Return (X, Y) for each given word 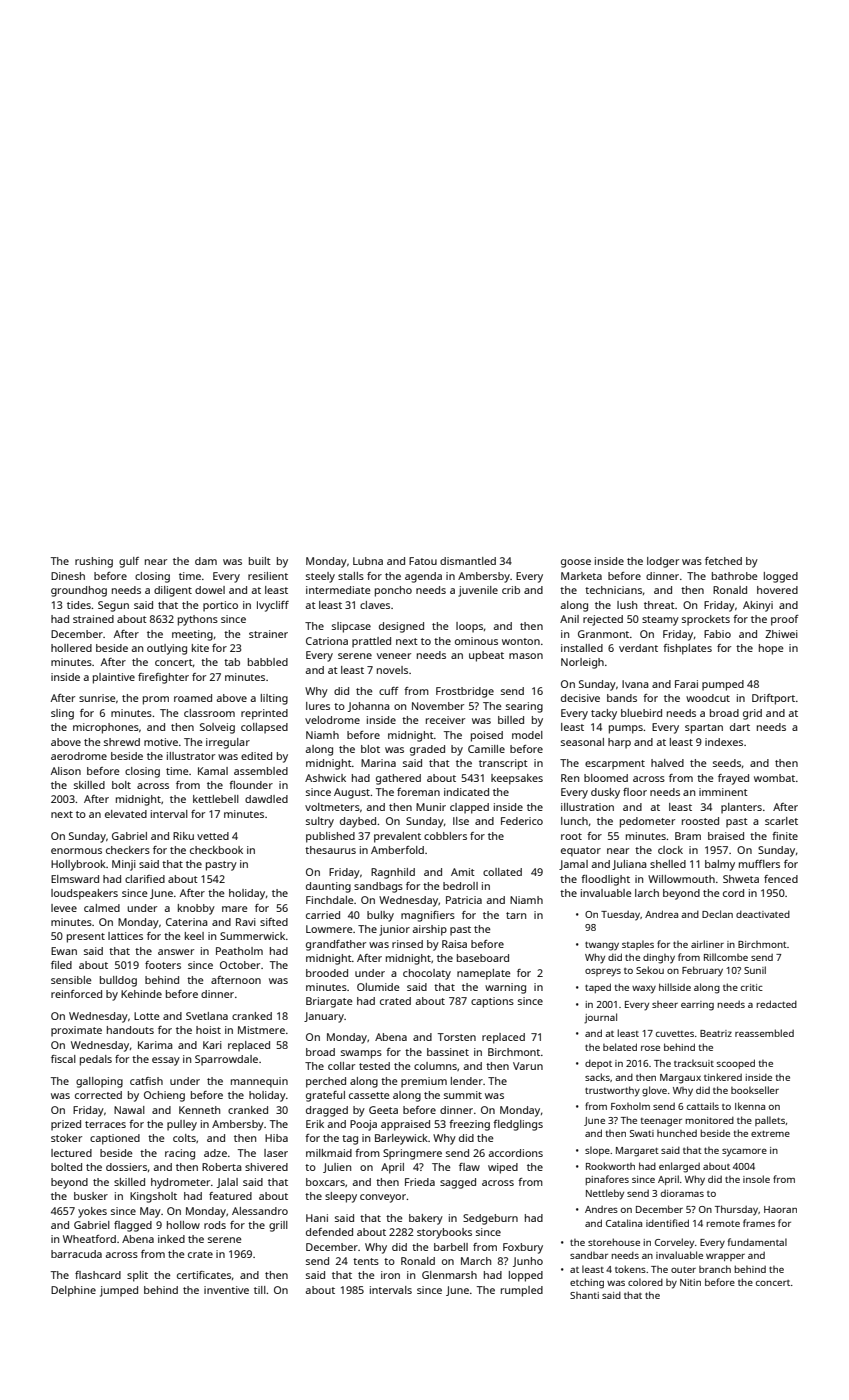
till (260, 1290)
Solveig (217, 728)
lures (318, 706)
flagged (133, 1226)
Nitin (690, 1282)
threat (659, 605)
